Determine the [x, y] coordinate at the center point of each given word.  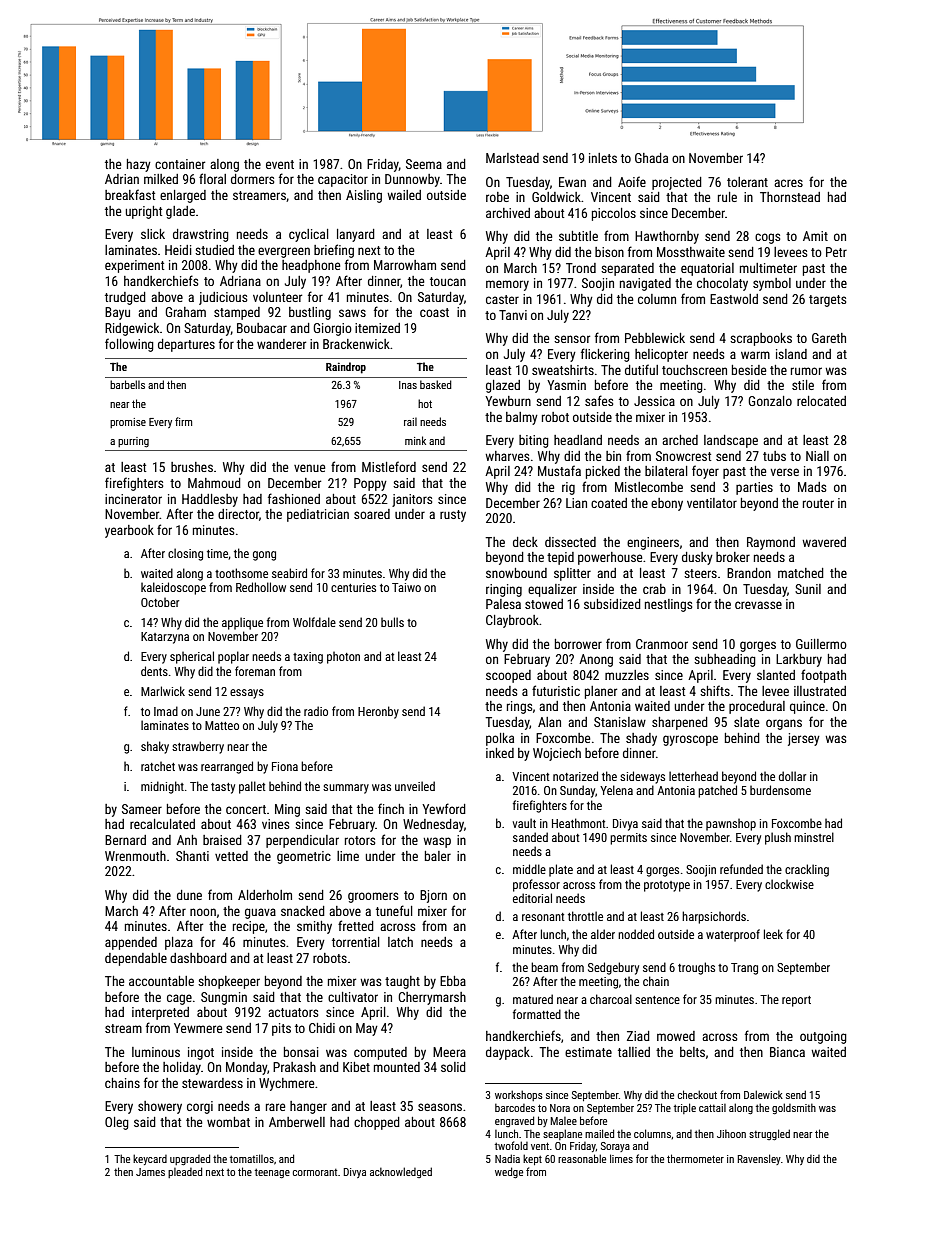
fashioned [294, 498]
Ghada [651, 158]
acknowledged [401, 1172]
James [150, 1172]
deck [525, 542]
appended [131, 943]
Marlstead [512, 158]
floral [212, 178]
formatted [537, 1014]
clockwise [789, 884]
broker [733, 557]
